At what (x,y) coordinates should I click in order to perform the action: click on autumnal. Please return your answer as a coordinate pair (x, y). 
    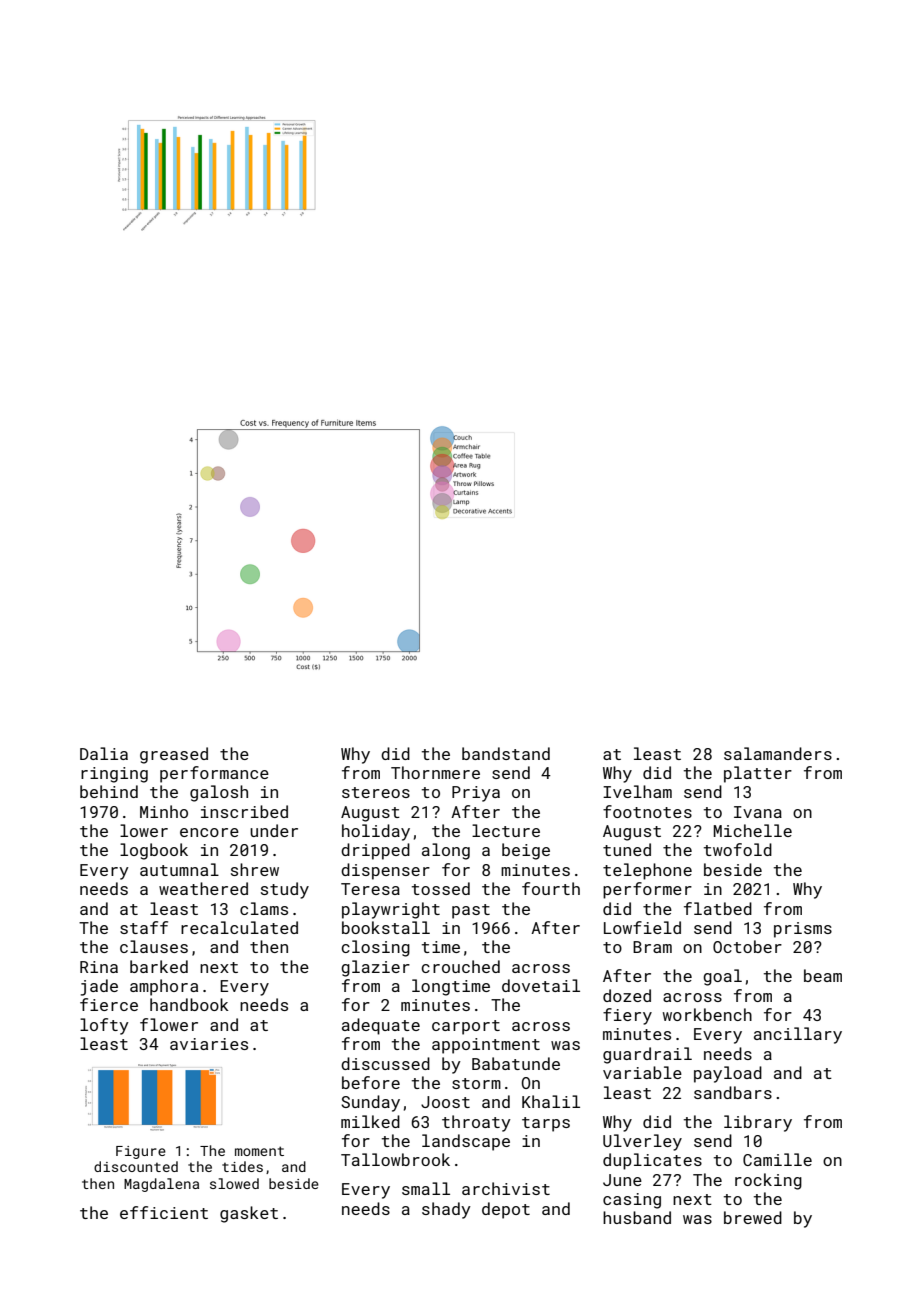
    Looking at the image, I should click on (179, 869).
